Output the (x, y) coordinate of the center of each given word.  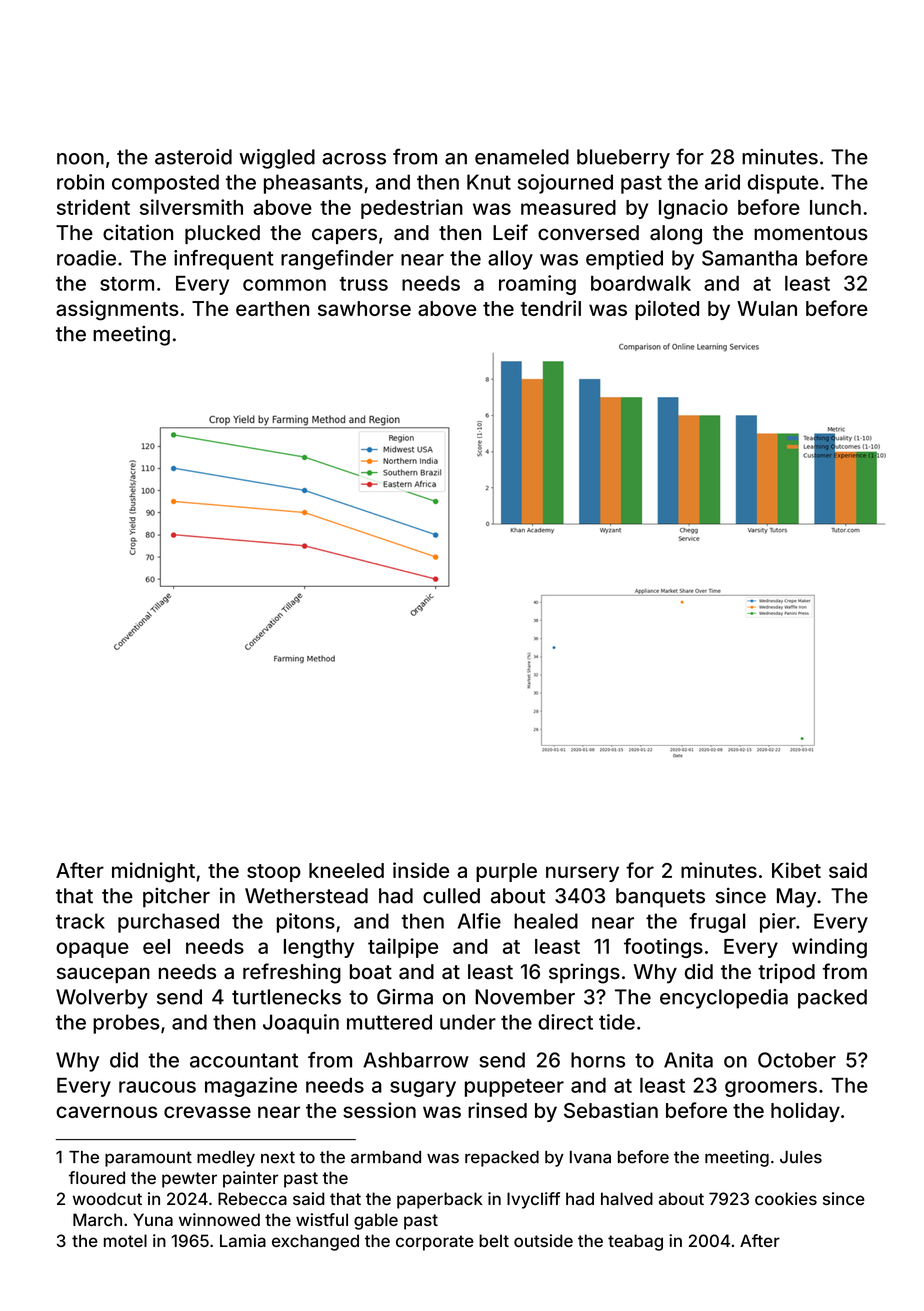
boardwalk (641, 283)
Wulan (767, 308)
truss (364, 284)
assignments (117, 310)
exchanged (315, 1242)
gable (376, 1221)
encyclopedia (724, 999)
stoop (274, 873)
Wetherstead (306, 896)
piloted (667, 310)
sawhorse (364, 308)
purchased (168, 923)
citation (138, 232)
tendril (551, 308)
